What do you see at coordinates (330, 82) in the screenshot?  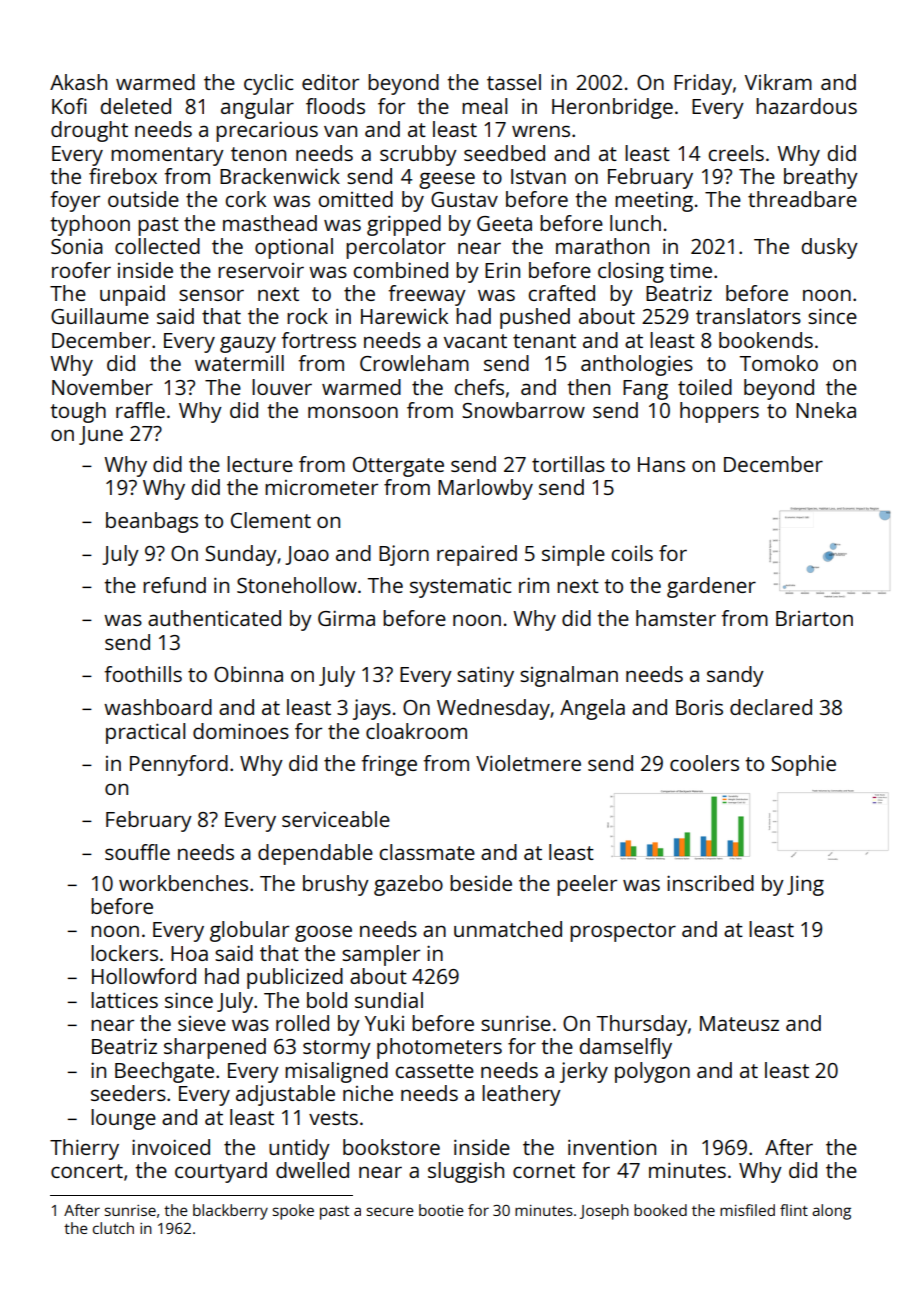 I see `editor` at bounding box center [330, 82].
